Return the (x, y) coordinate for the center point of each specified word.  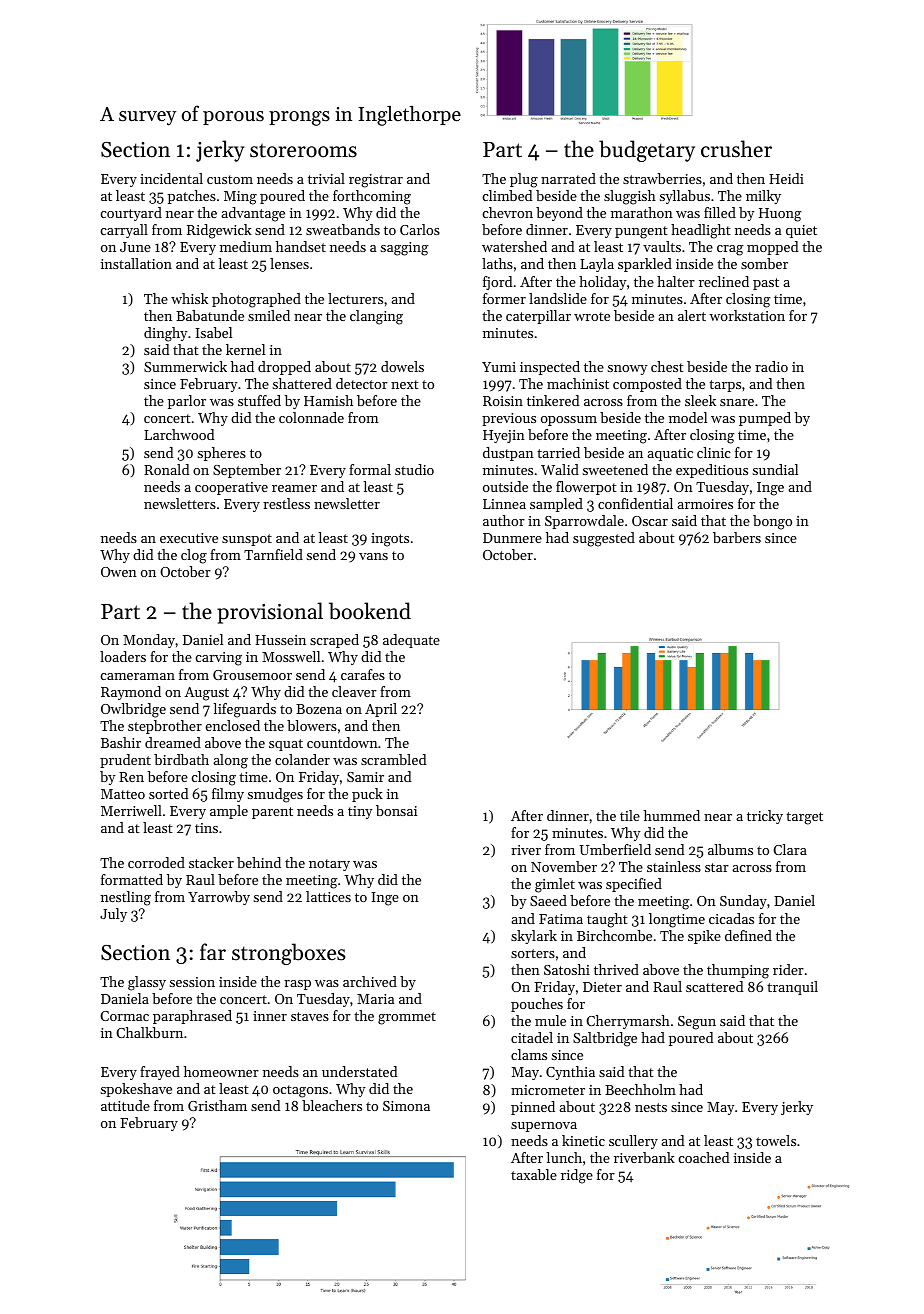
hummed (672, 815)
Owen (119, 572)
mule (550, 1020)
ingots (390, 540)
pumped (765, 419)
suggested (604, 539)
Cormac (124, 1016)
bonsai (396, 810)
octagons (300, 1091)
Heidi (786, 178)
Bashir (121, 742)
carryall (124, 231)
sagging (404, 249)
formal (370, 469)
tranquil (792, 988)
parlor (187, 402)
